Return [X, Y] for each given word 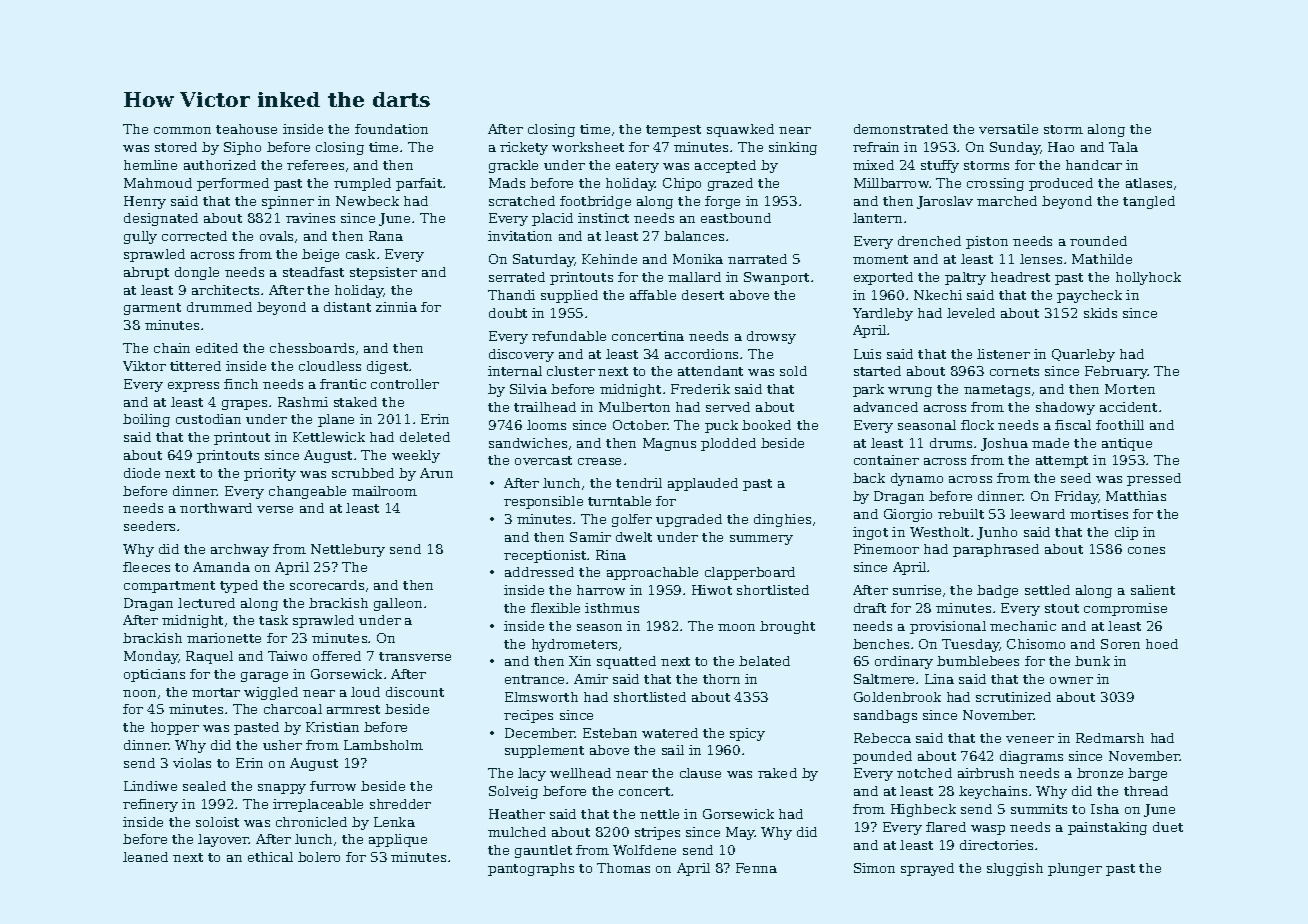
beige [320, 255]
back [869, 478]
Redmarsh [1110, 738]
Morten [1130, 389]
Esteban [610, 733]
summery [761, 540]
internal [515, 371]
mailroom [384, 491]
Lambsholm [383, 745]
